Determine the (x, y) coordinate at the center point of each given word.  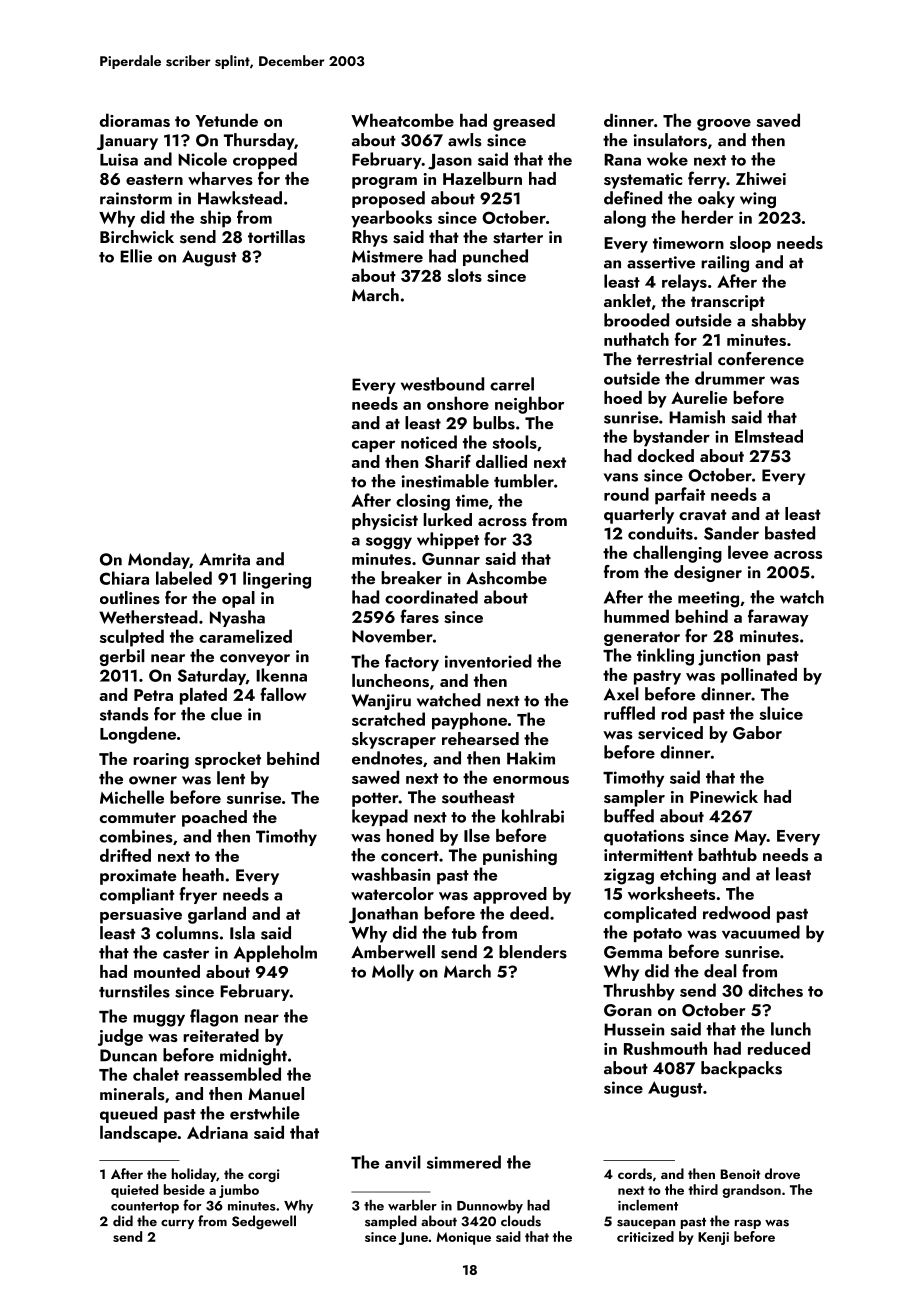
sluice (781, 713)
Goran (628, 1010)
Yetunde (226, 120)
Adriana (217, 1132)
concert (410, 856)
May (750, 838)
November (392, 636)
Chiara (124, 578)
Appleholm (275, 953)
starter (518, 238)
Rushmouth (665, 1048)
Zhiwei (761, 178)
